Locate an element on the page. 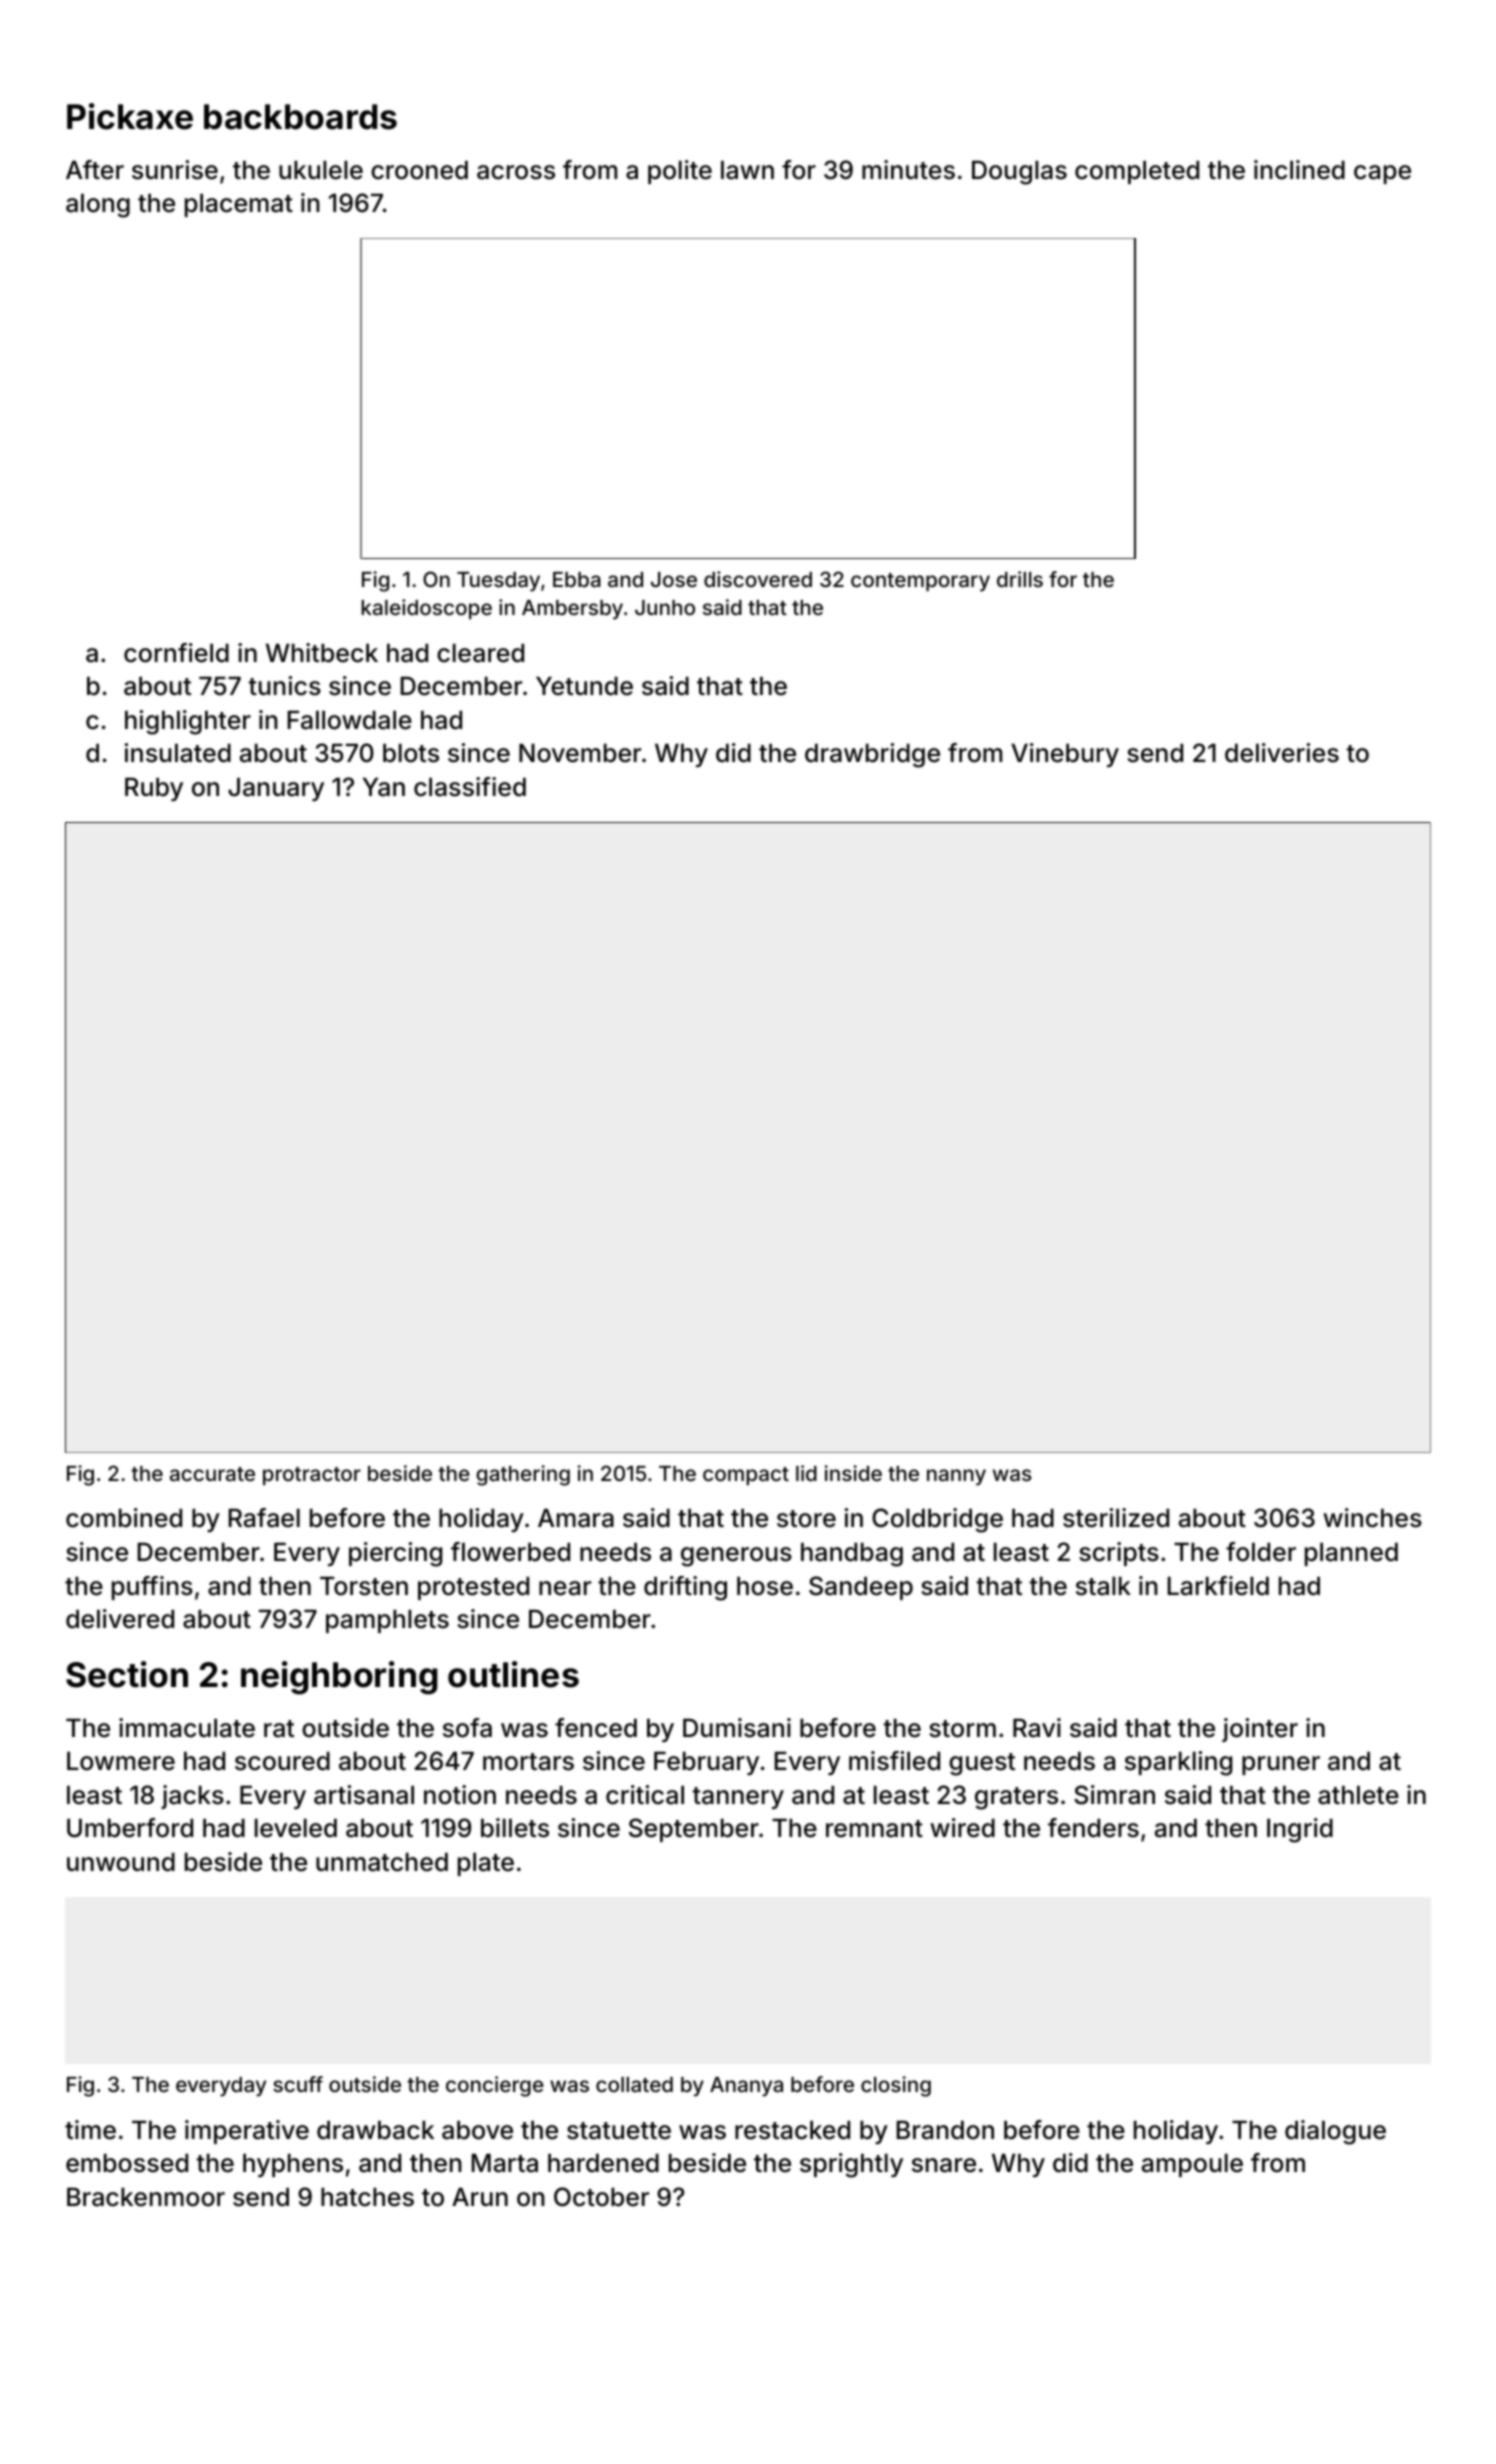 The image size is (1496, 2464). classified is located at coordinates (470, 787).
